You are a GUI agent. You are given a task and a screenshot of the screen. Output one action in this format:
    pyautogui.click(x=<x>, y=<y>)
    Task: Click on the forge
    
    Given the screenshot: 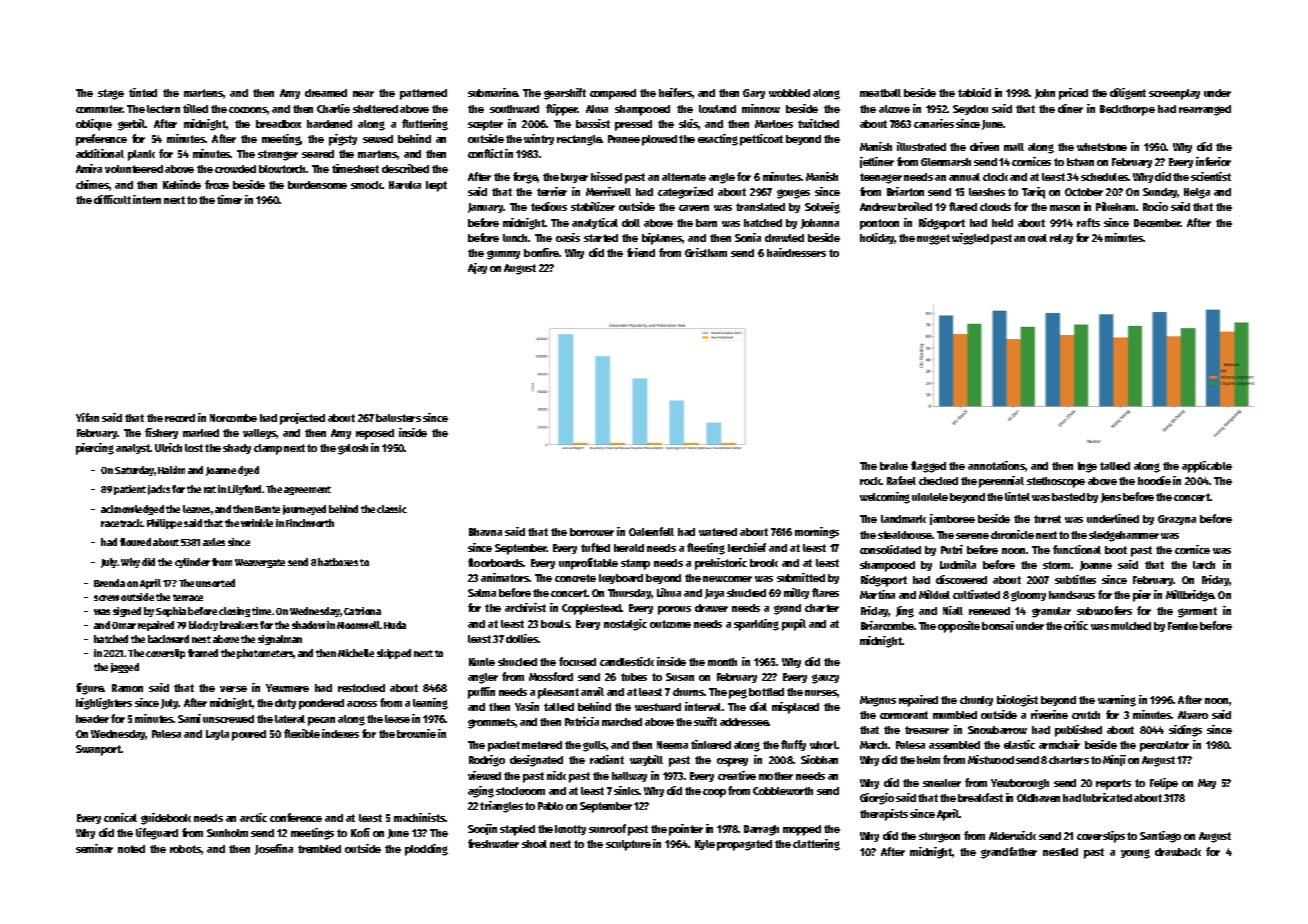 What is the action you would take?
    pyautogui.click(x=525, y=178)
